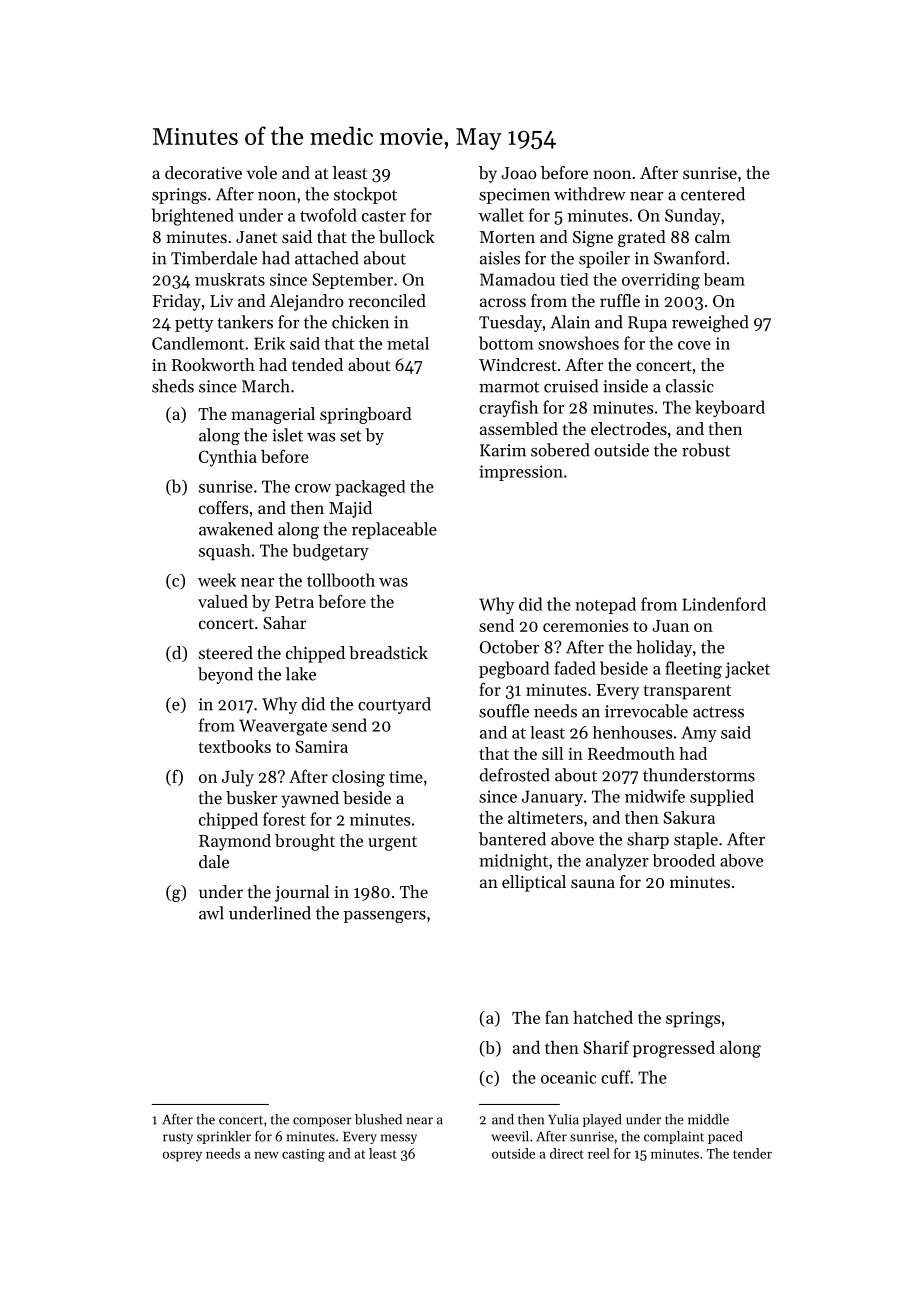  I want to click on messy, so click(399, 1139).
